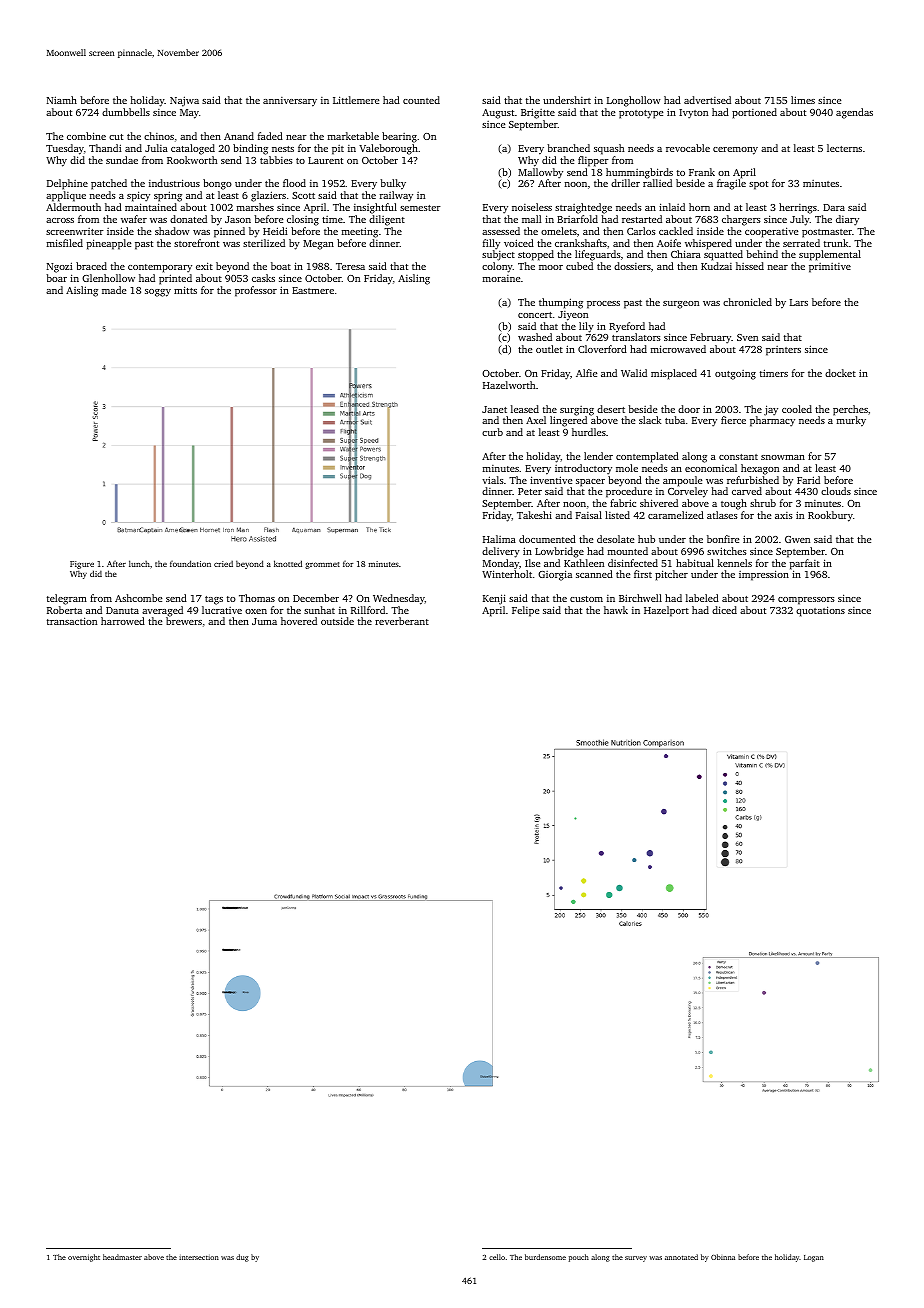 Image resolution: width=924 pixels, height=1308 pixels. What do you see at coordinates (114, 290) in the screenshot?
I see `made` at bounding box center [114, 290].
